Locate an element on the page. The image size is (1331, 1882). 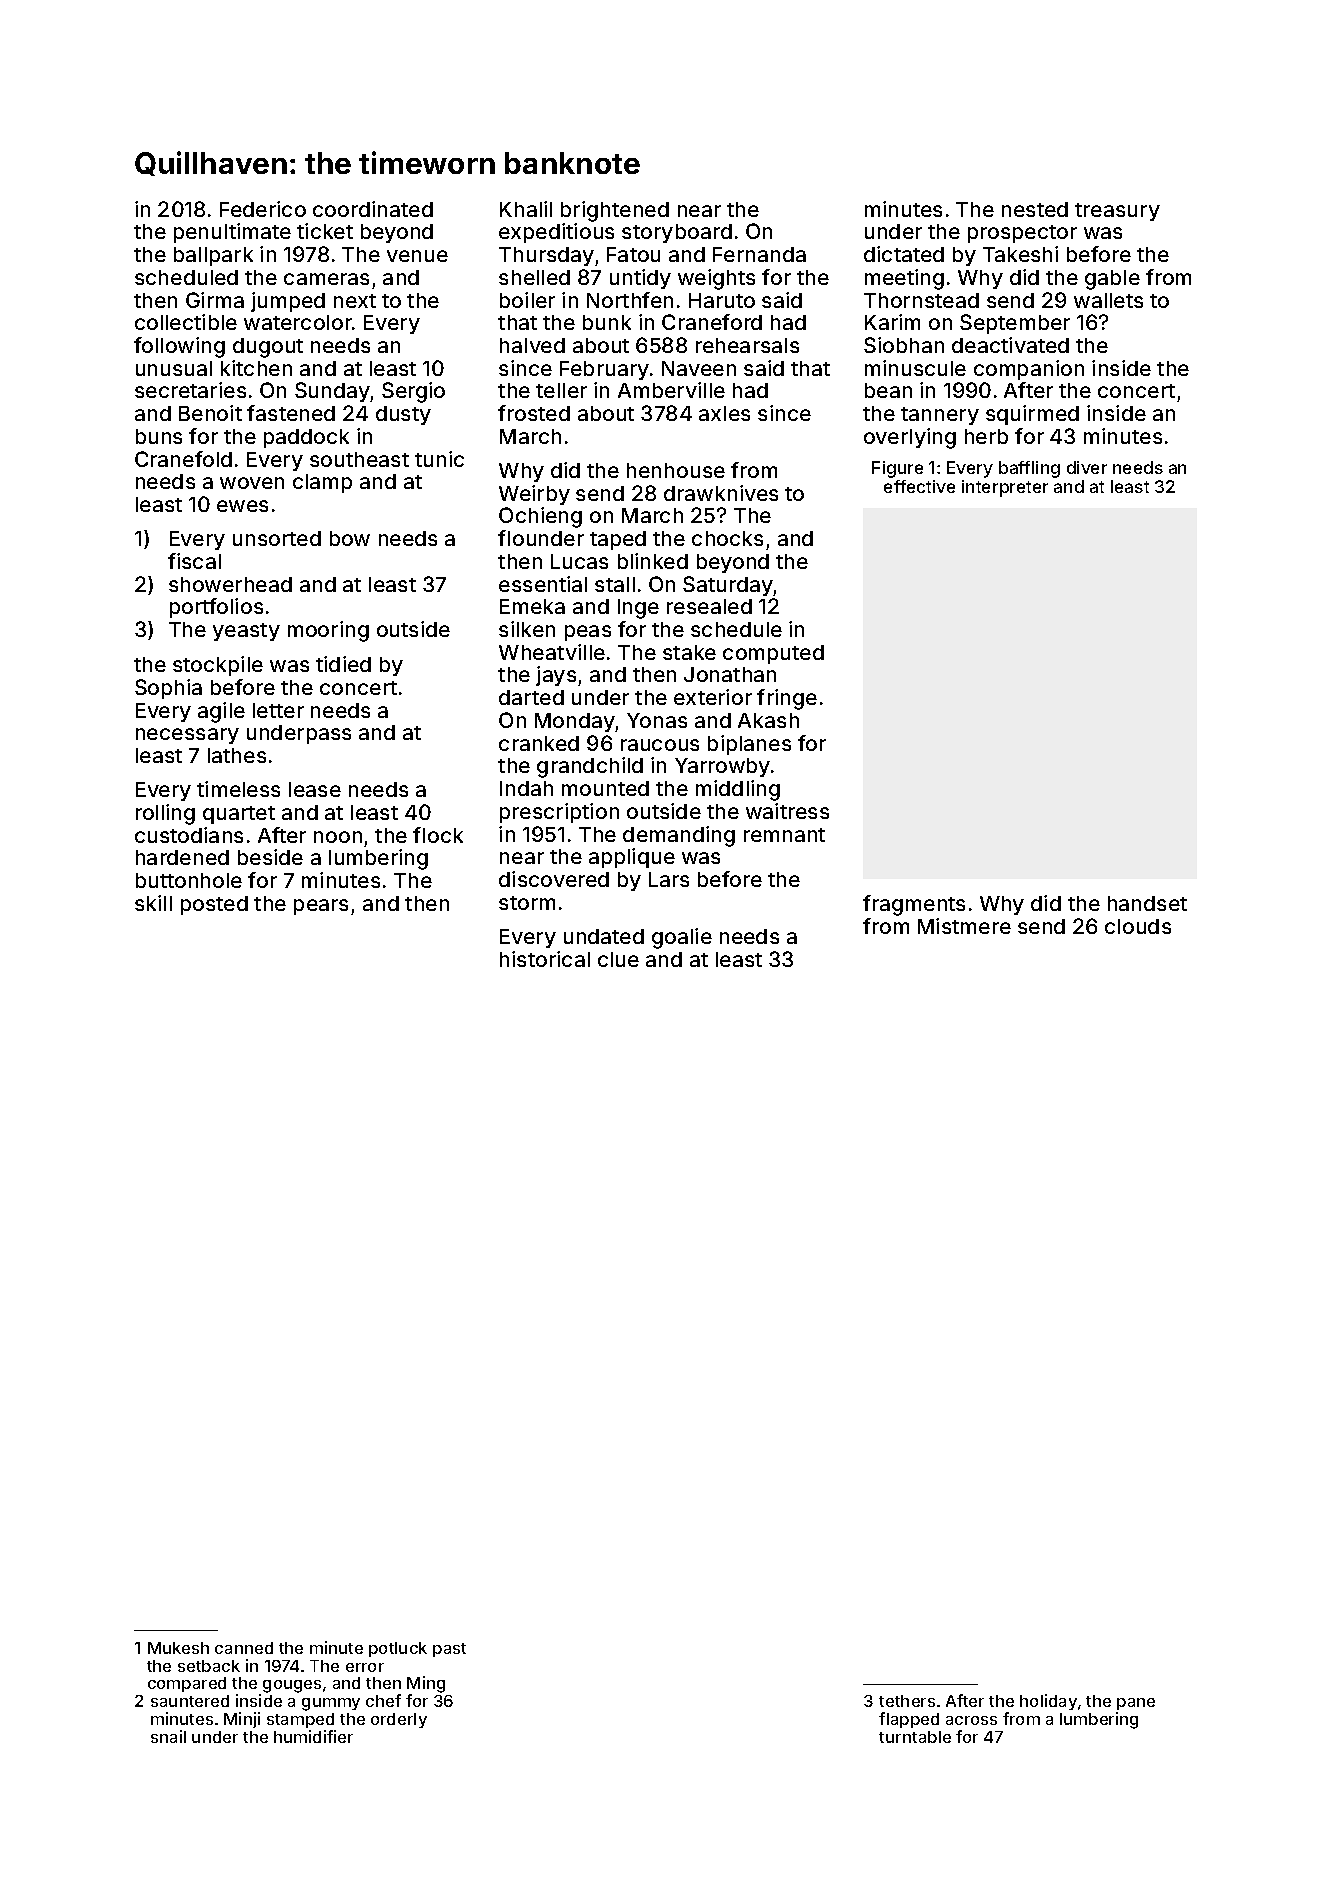
Cranefold is located at coordinates (183, 459).
